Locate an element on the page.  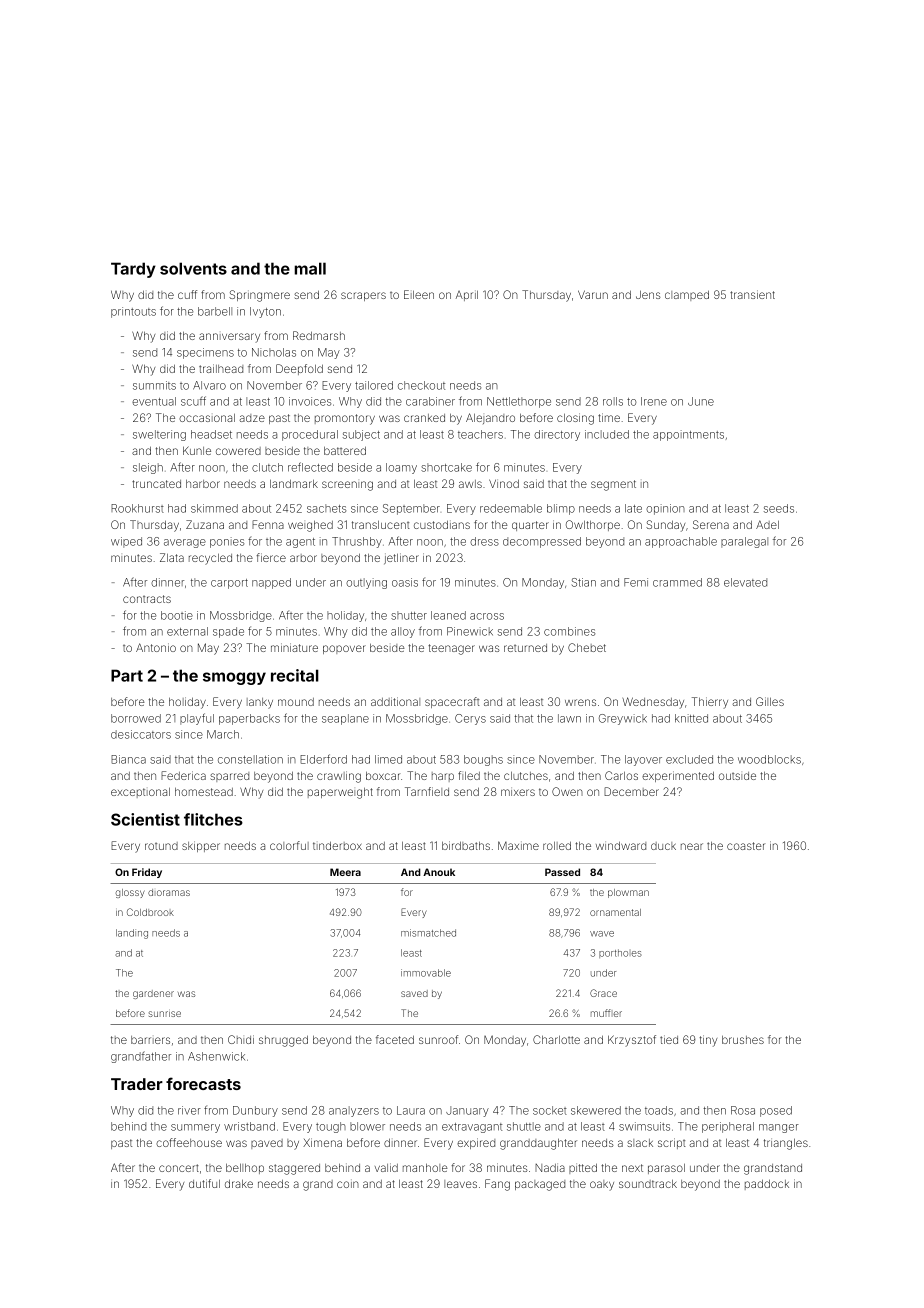
bootie is located at coordinates (177, 615).
